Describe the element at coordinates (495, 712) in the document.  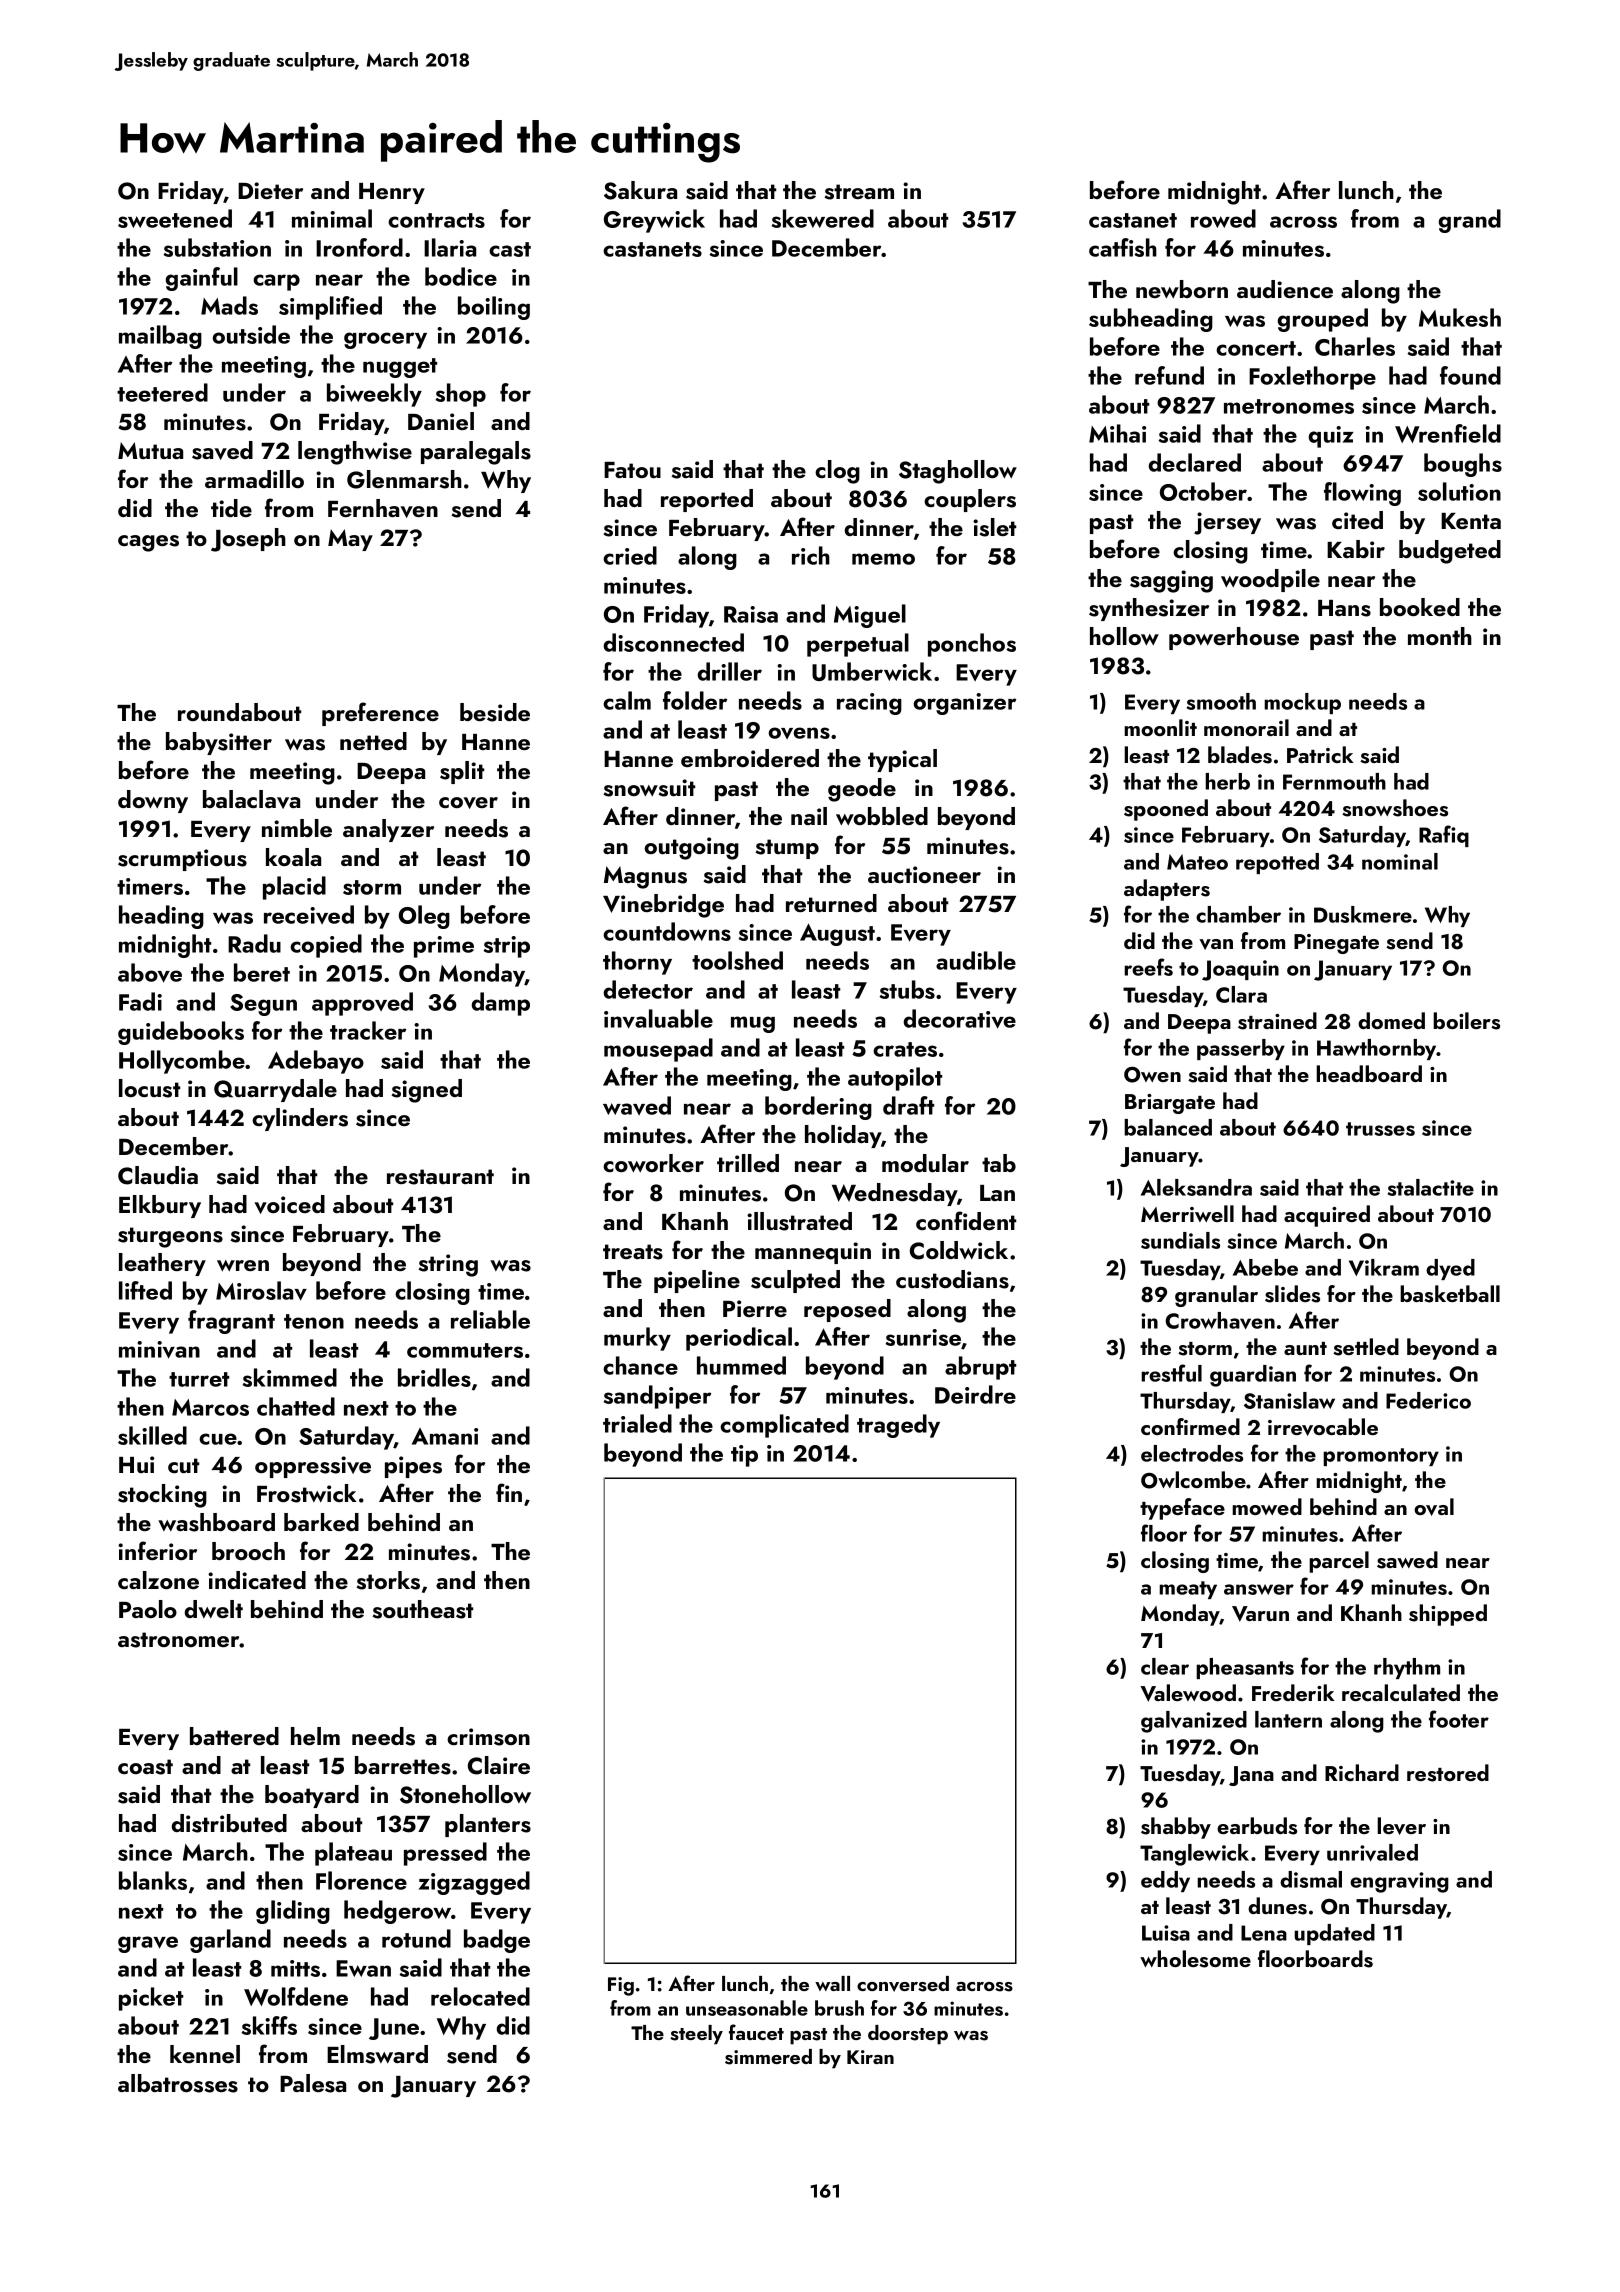
I see `beside` at that location.
